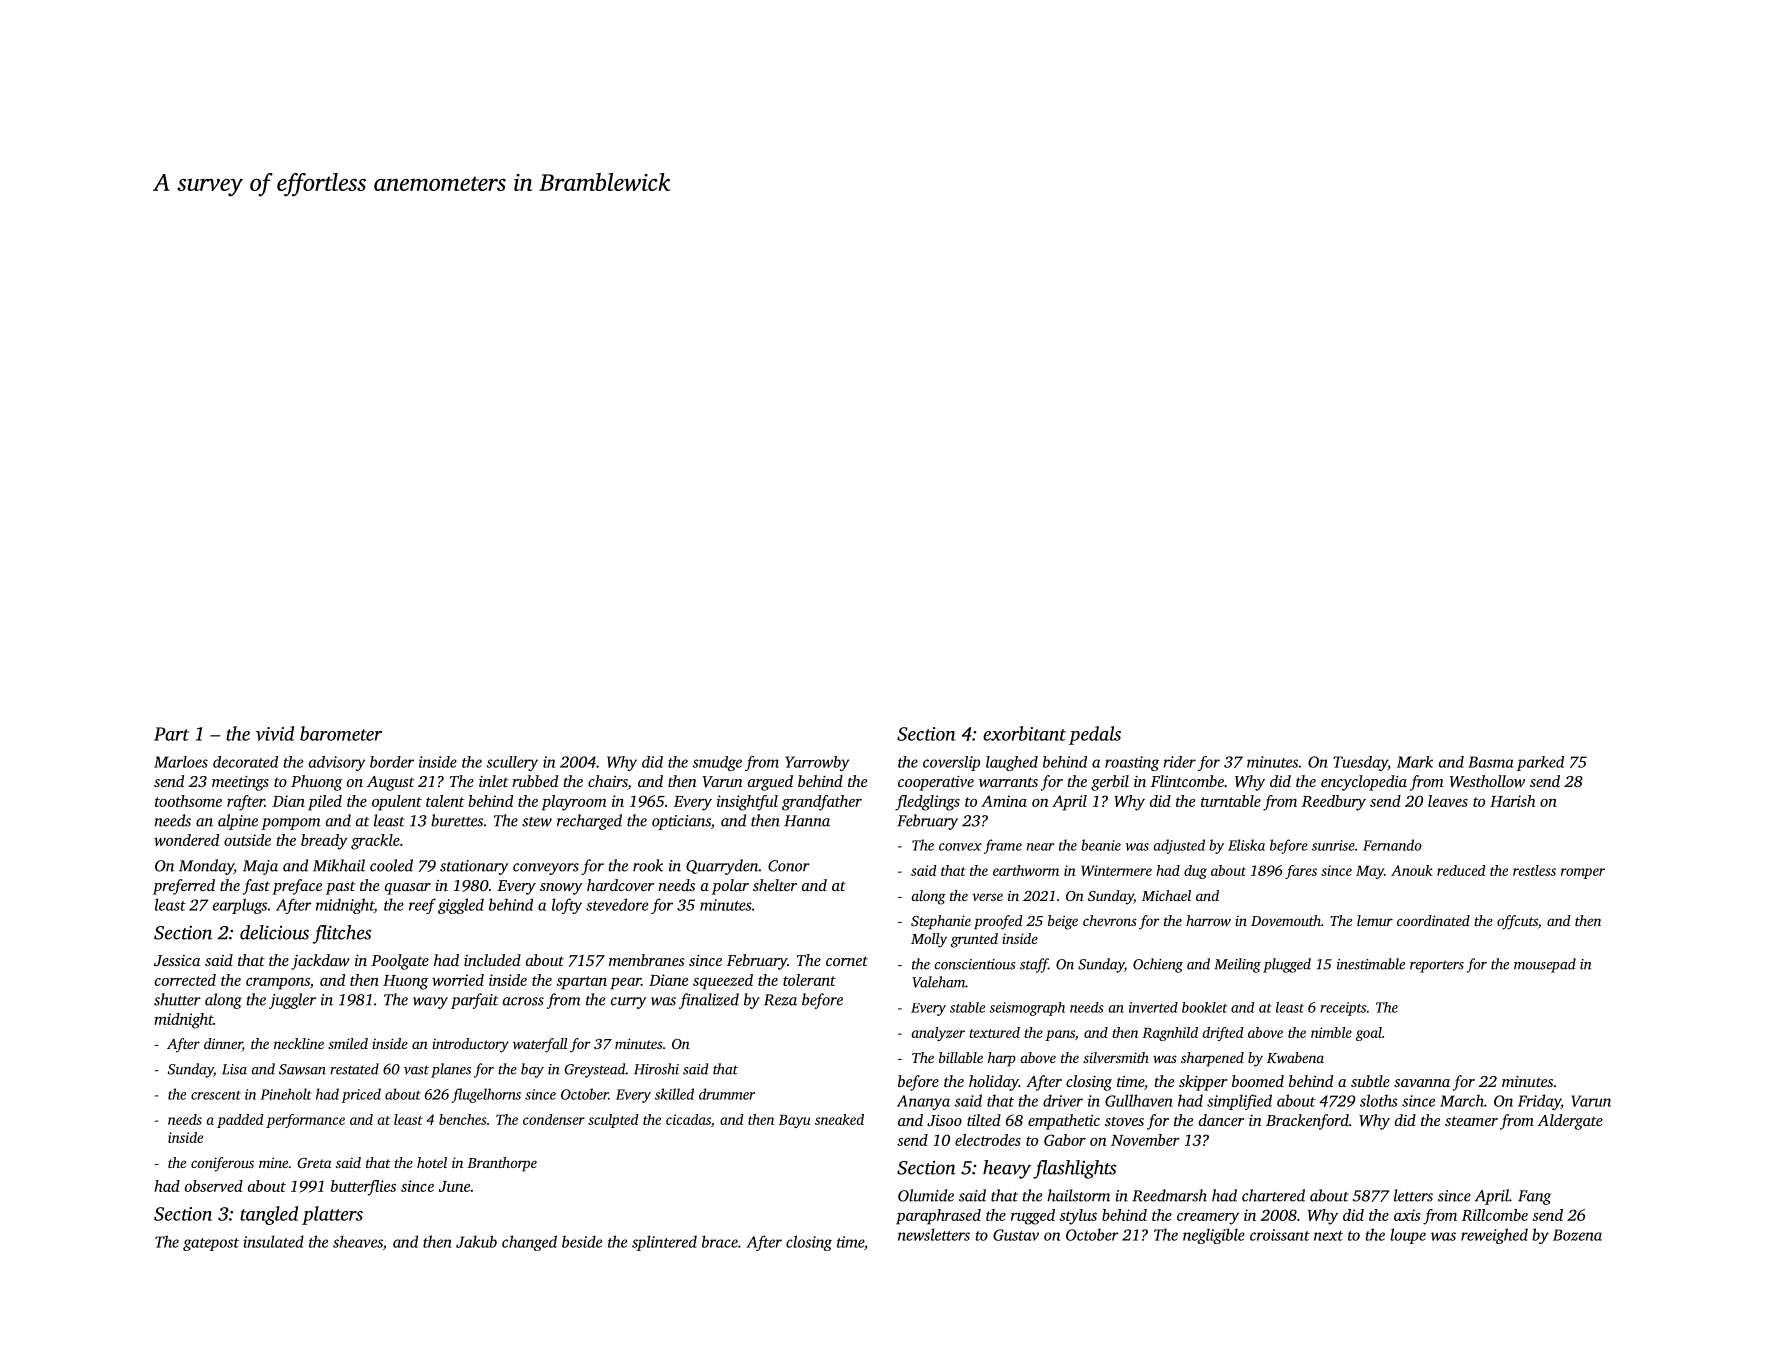  What do you see at coordinates (1024, 733) in the screenshot?
I see `exorbitant` at bounding box center [1024, 733].
